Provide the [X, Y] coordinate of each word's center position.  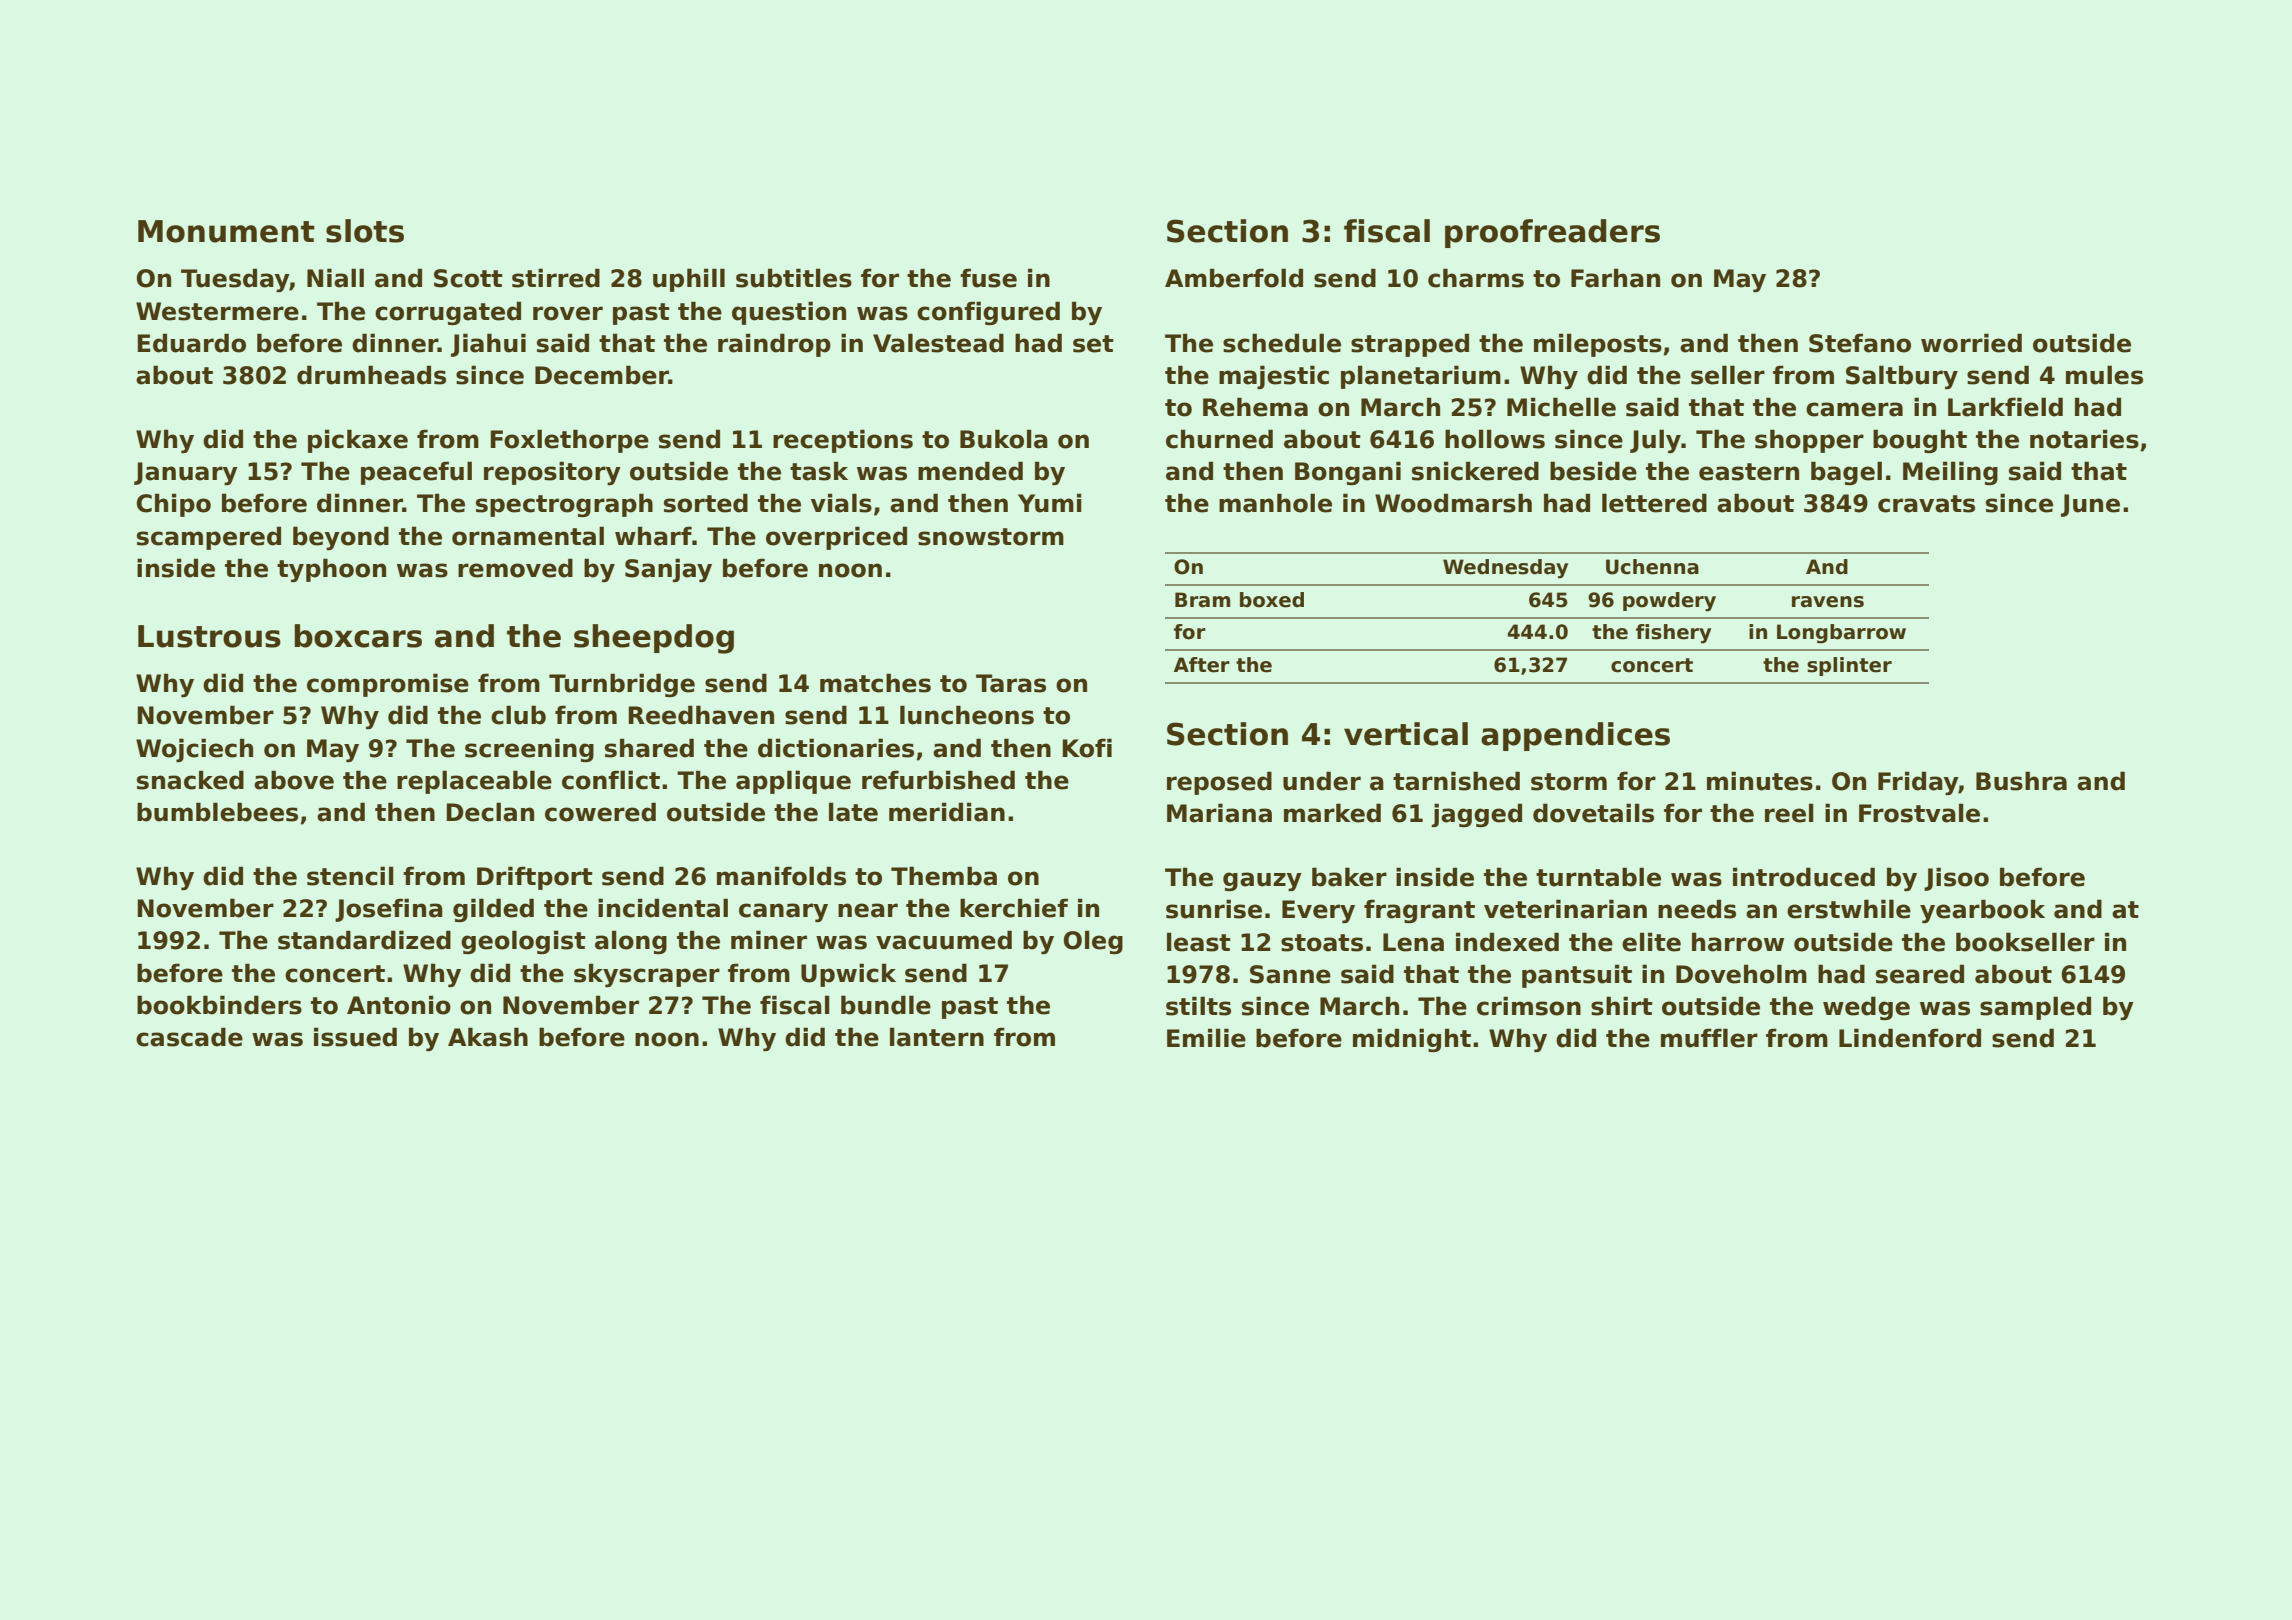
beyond [341, 538]
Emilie [1206, 1038]
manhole [1275, 503]
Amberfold [1234, 278]
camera [1854, 409]
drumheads [371, 375]
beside [1593, 471]
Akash [488, 1037]
